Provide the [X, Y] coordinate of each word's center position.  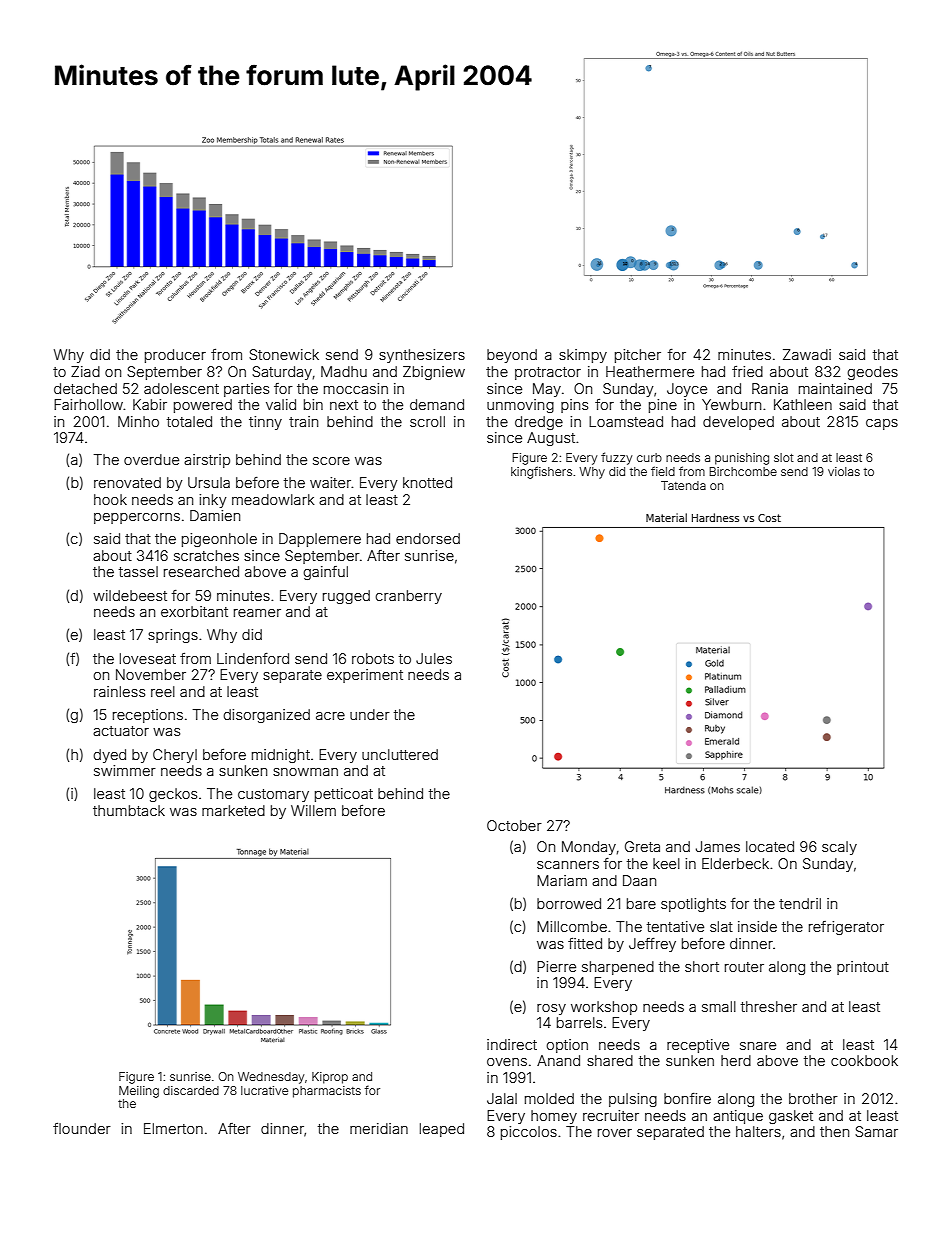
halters [758, 1131]
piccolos [529, 1133]
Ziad [85, 371]
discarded [191, 1090]
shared [610, 1060]
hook [110, 499]
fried [747, 371]
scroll [427, 421]
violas [844, 471]
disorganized [266, 716]
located [770, 846]
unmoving [520, 406]
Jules [434, 658]
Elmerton [173, 1128]
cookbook [864, 1060]
